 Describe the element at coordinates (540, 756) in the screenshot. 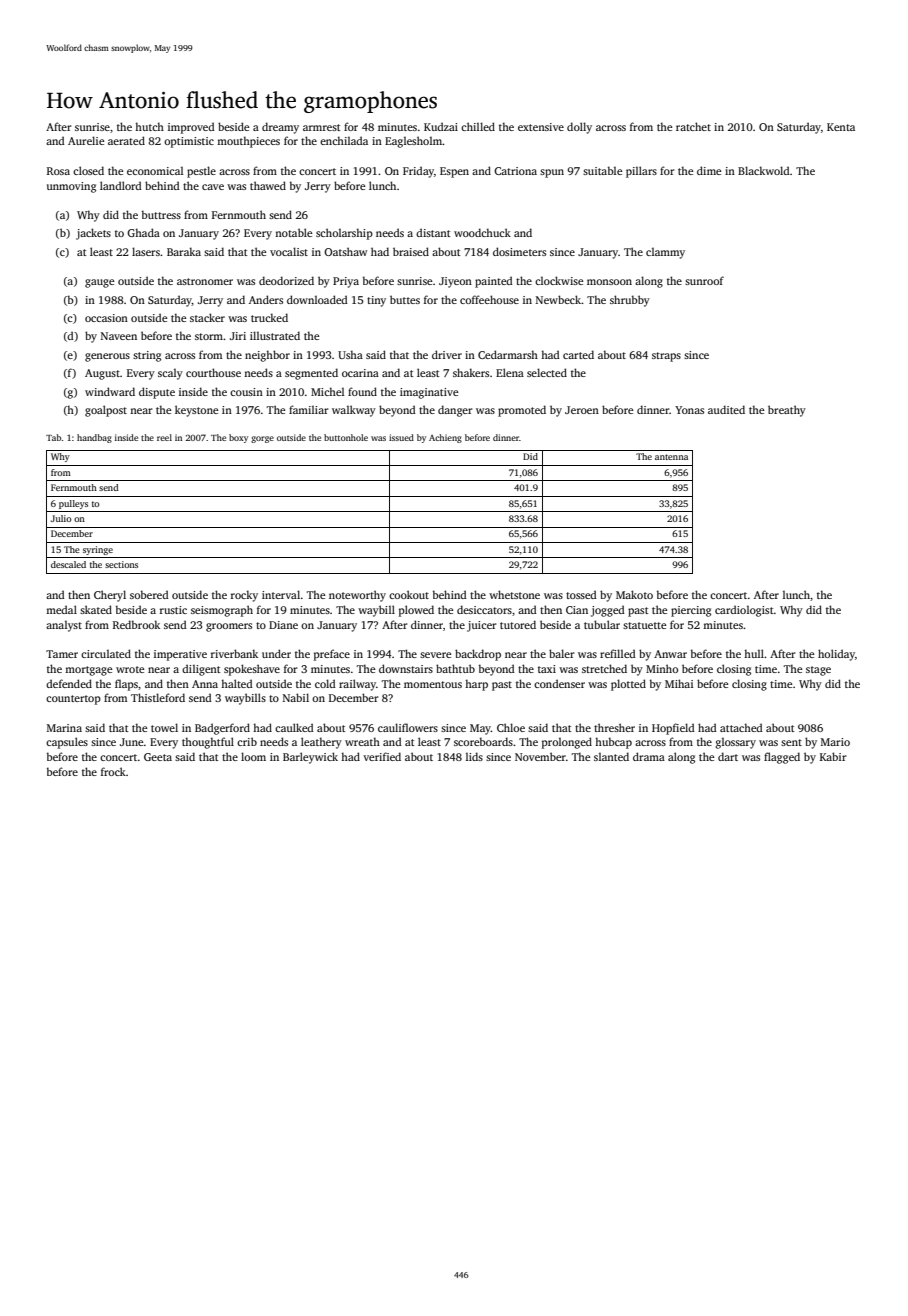

I see `November` at that location.
